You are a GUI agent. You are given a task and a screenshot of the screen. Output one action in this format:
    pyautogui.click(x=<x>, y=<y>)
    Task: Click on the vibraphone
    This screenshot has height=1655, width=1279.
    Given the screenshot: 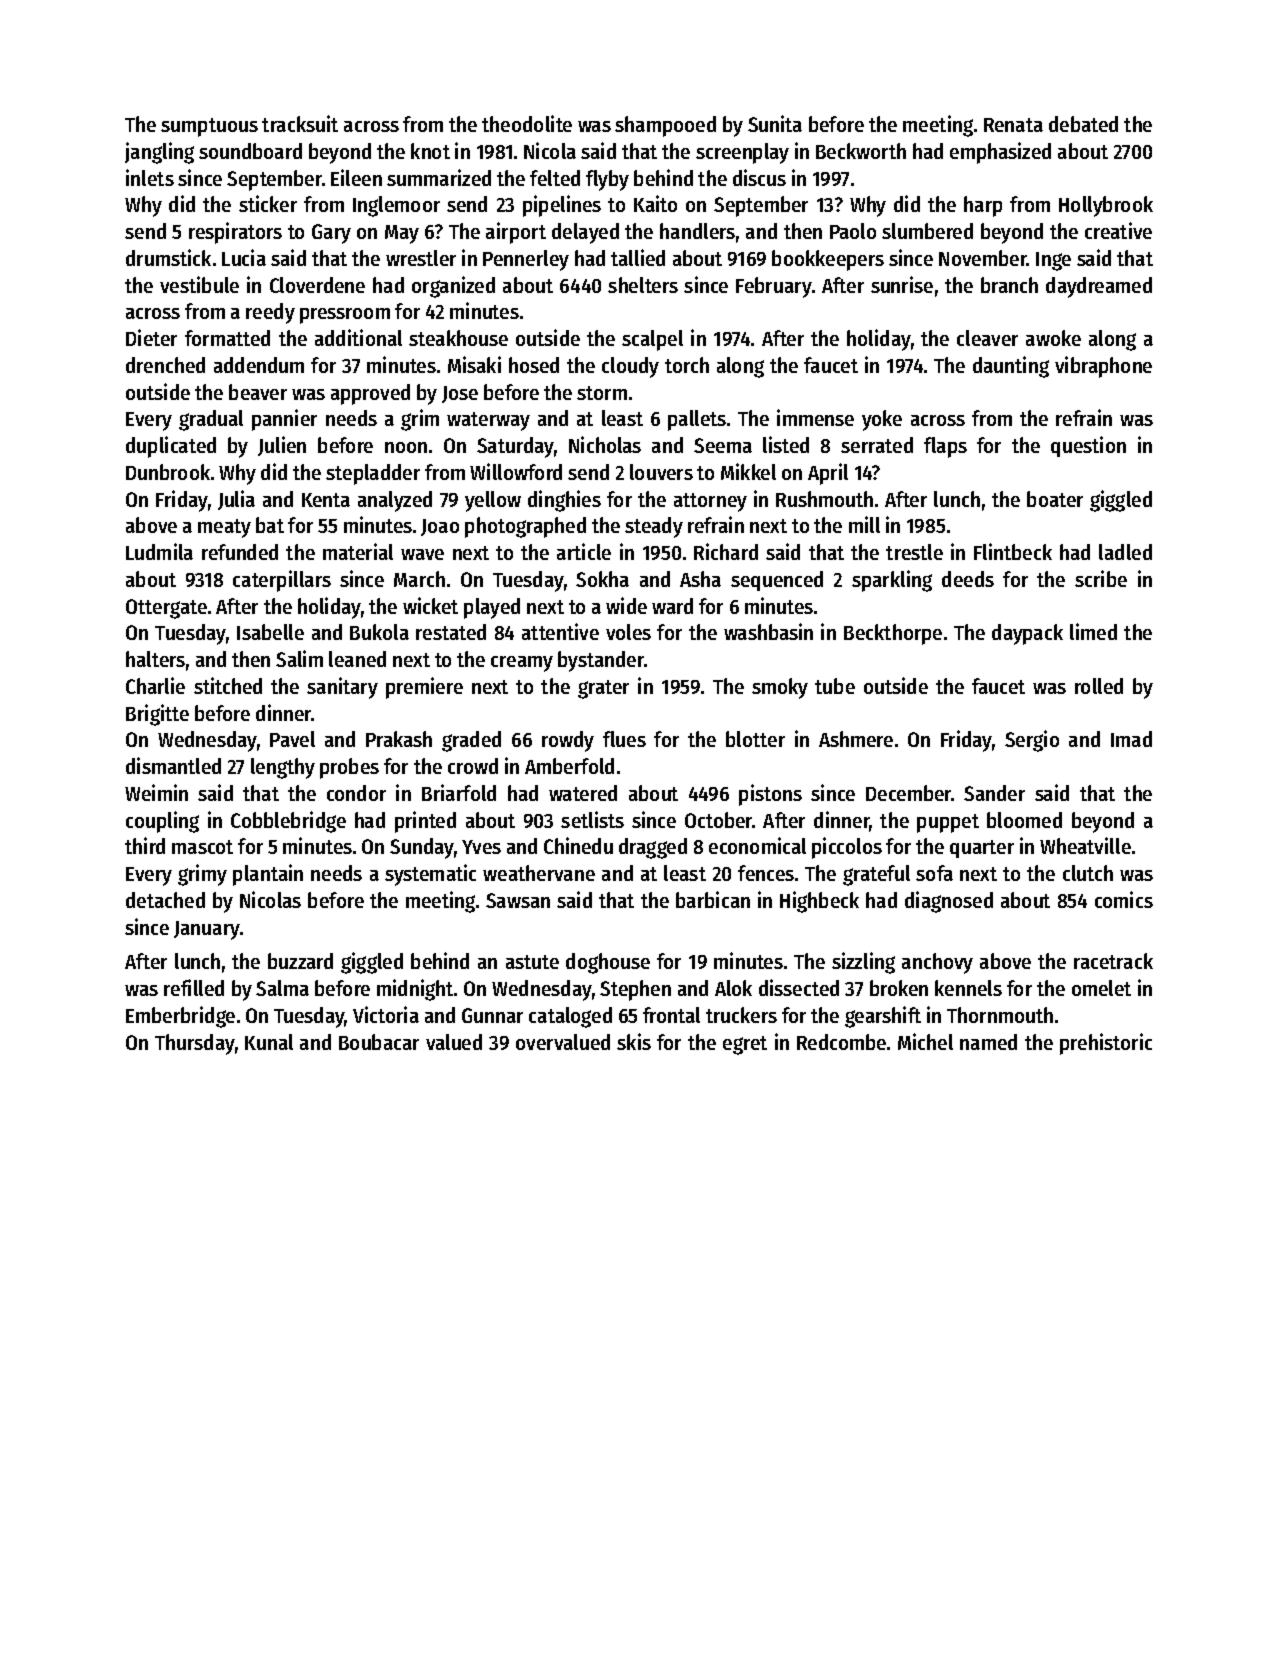 What is the action you would take?
    pyautogui.click(x=1103, y=367)
